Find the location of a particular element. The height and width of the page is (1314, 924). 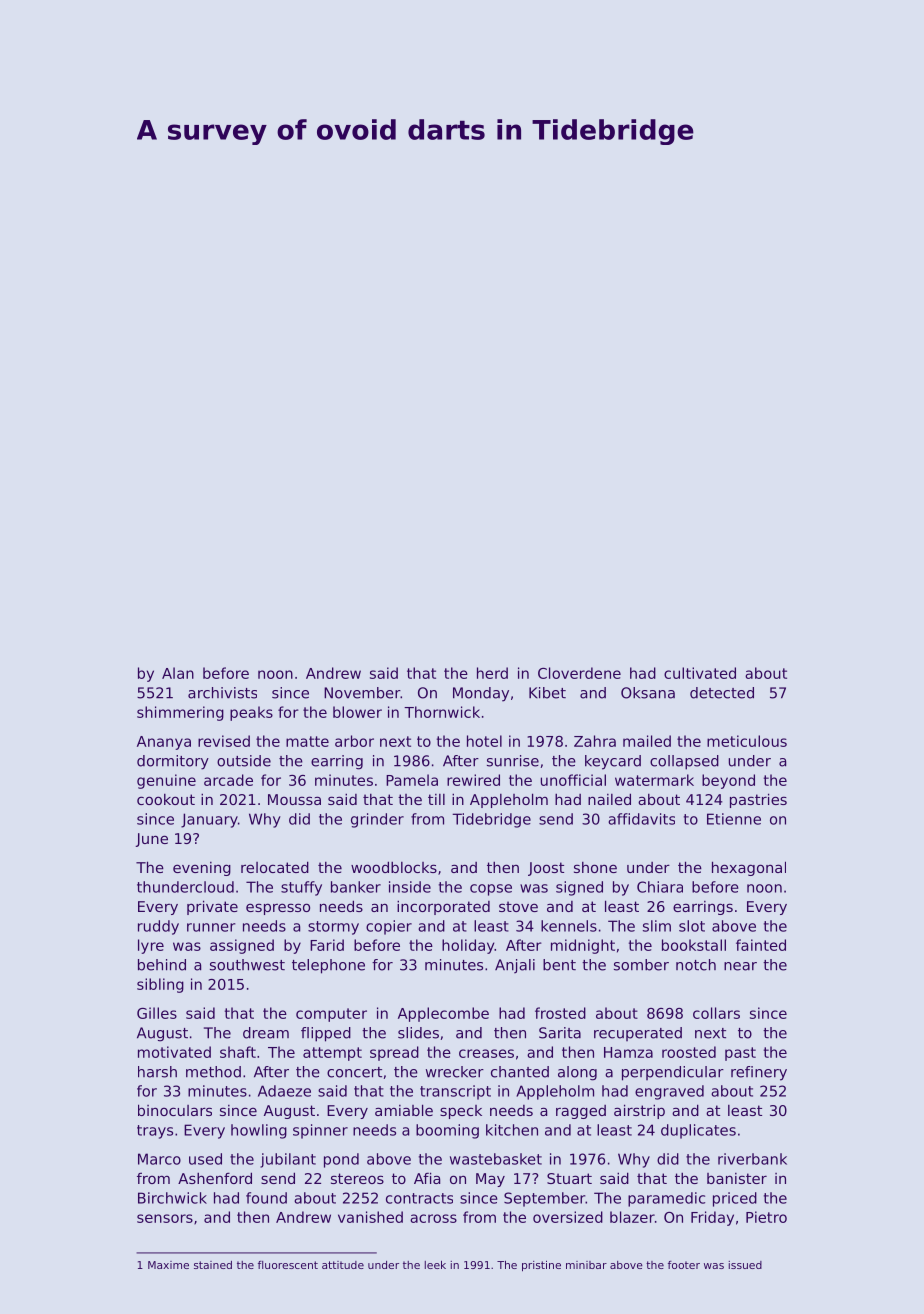

Birchwick is located at coordinates (172, 1198).
